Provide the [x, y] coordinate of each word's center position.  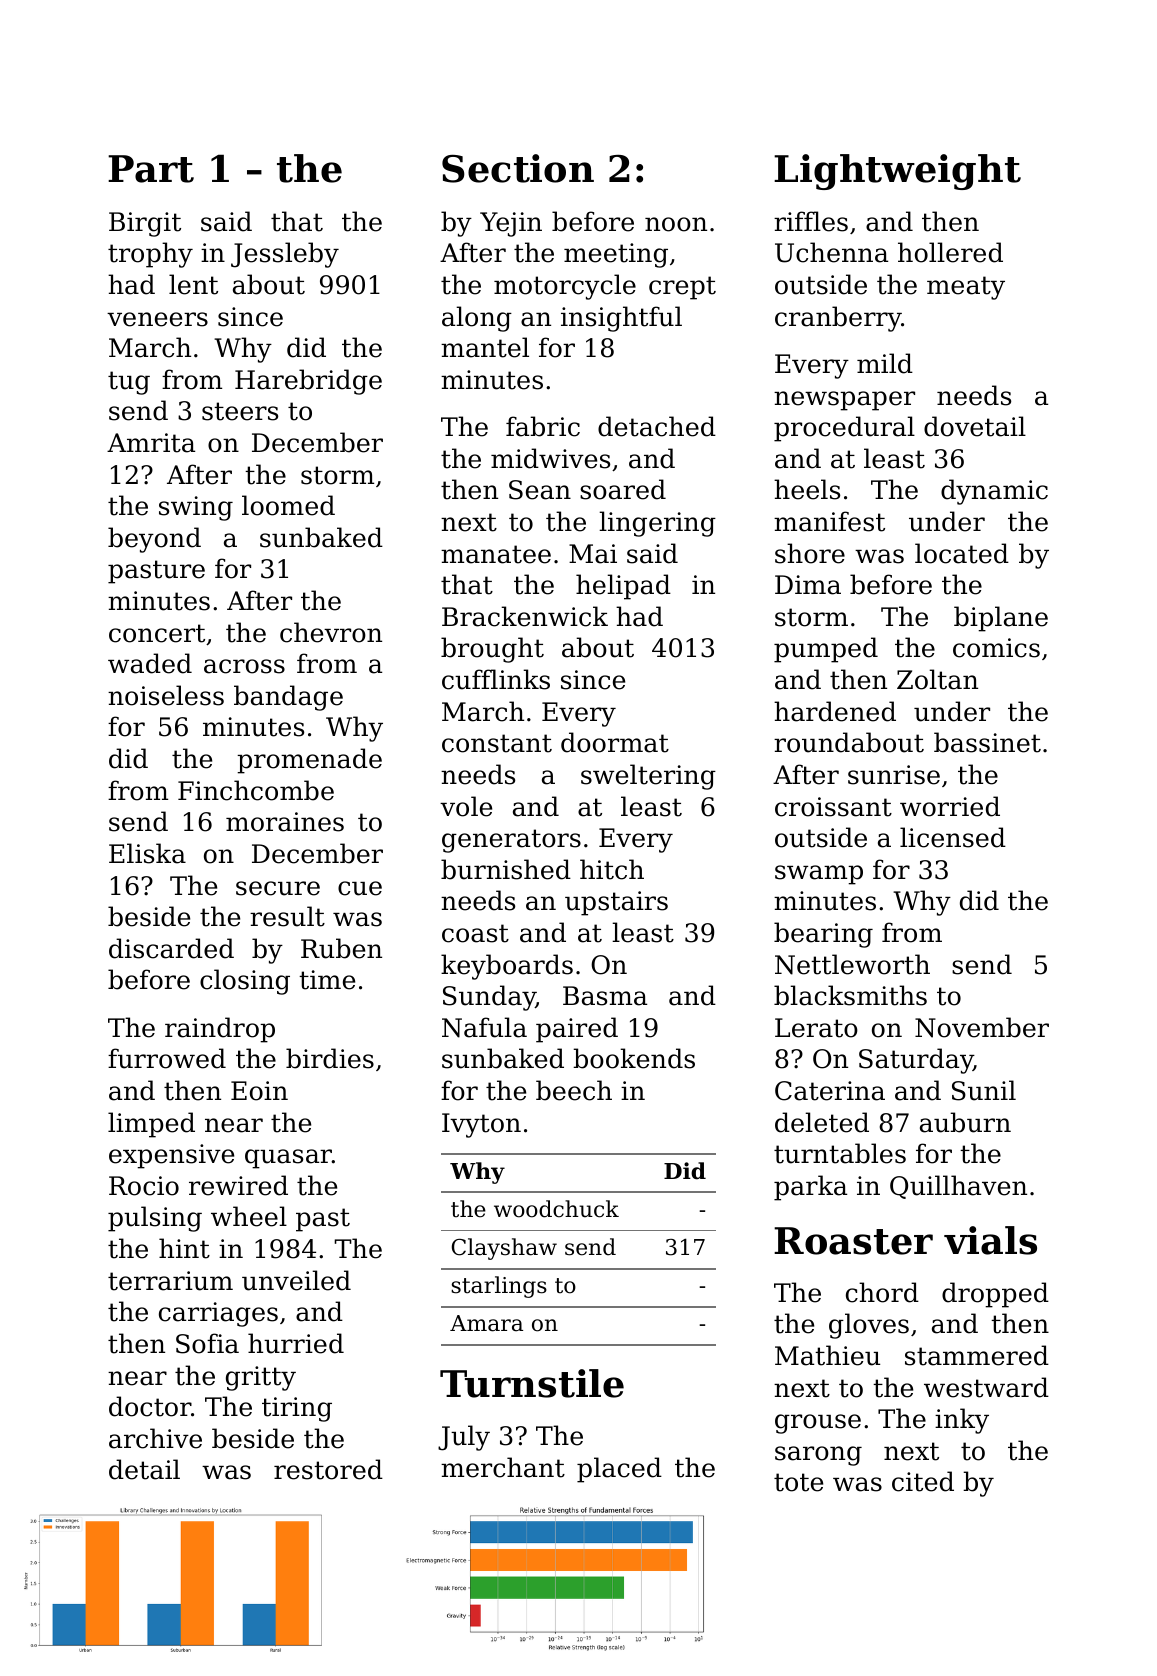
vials [990, 1240]
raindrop [220, 1030]
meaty [966, 288]
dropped [995, 1295]
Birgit [145, 224]
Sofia [207, 1343]
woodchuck [556, 1209]
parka [810, 1188]
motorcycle [565, 287]
